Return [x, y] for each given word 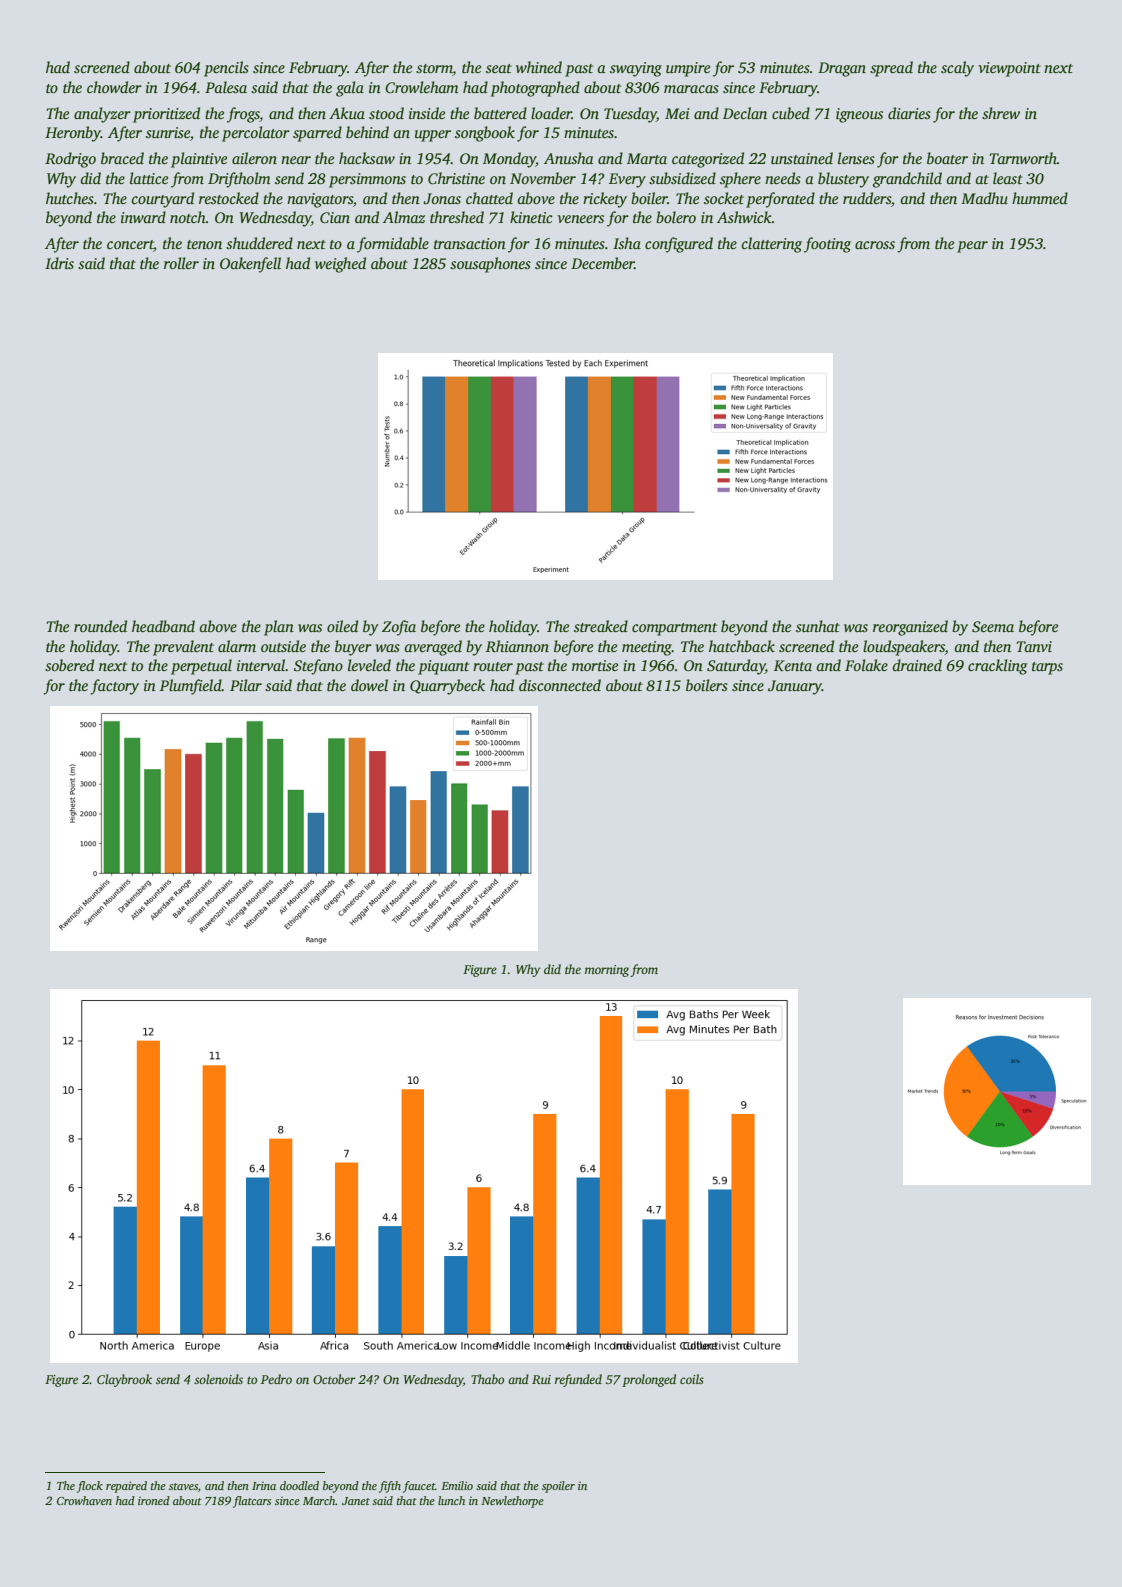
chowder [114, 87]
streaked [601, 626]
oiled [342, 626]
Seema [993, 627]
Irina [264, 1486]
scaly [957, 69]
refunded [578, 1380]
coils [692, 1379]
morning [607, 971]
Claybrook [124, 1380]
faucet [419, 1487]
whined [539, 67]
